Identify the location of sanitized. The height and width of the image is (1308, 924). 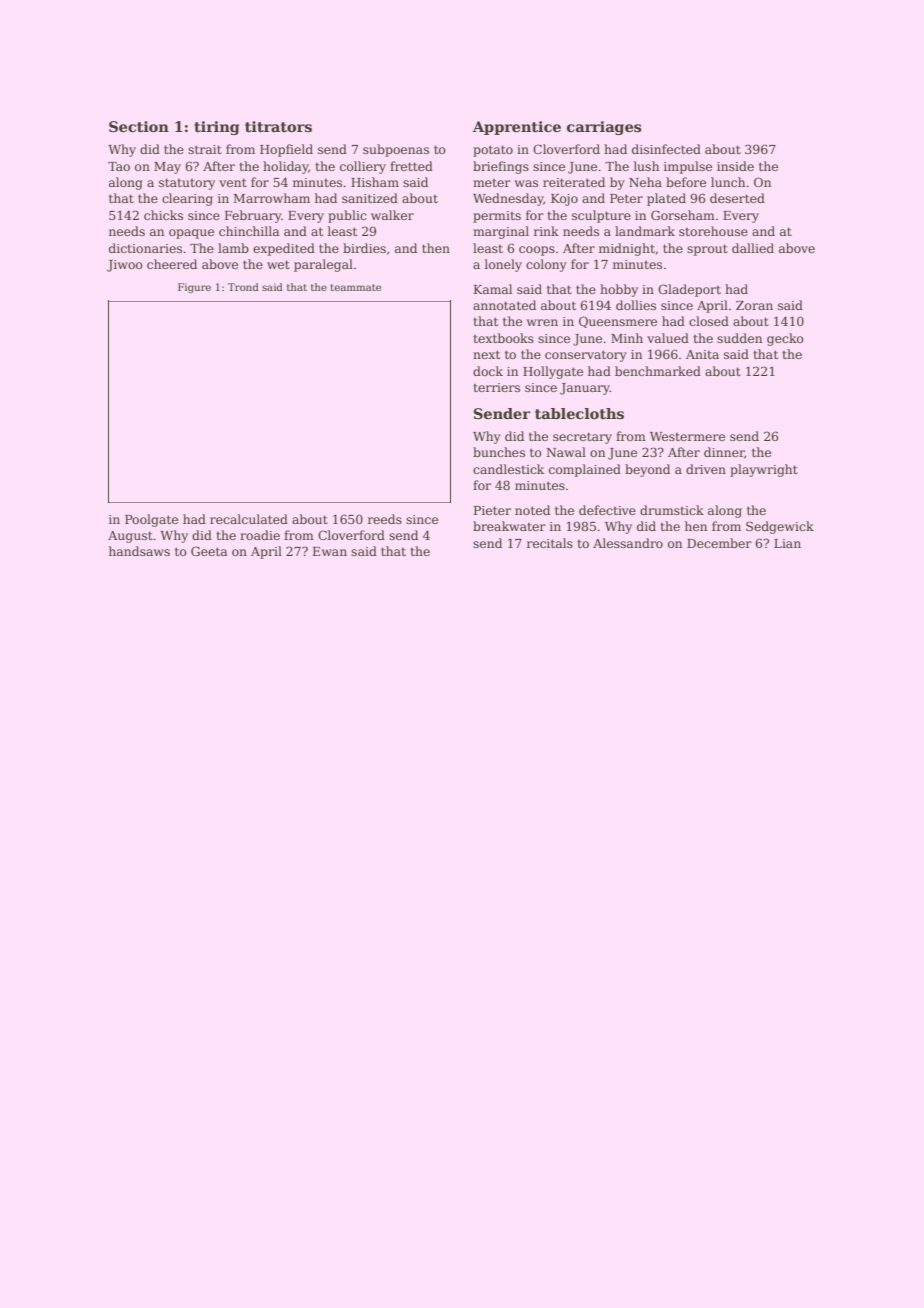
(370, 198).
